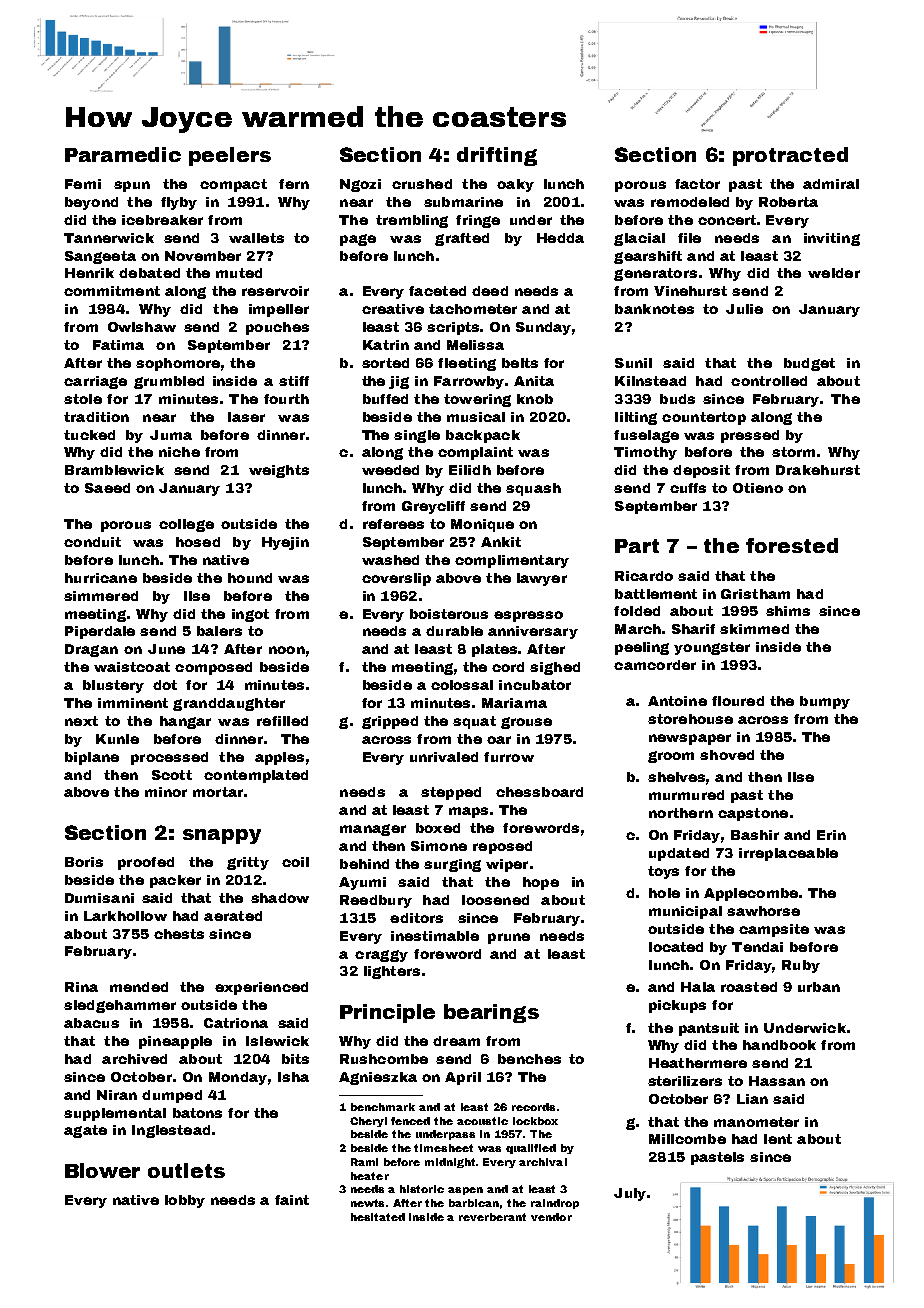 This image has width=924, height=1308. What do you see at coordinates (185, 1201) in the image?
I see `lobby` at bounding box center [185, 1201].
